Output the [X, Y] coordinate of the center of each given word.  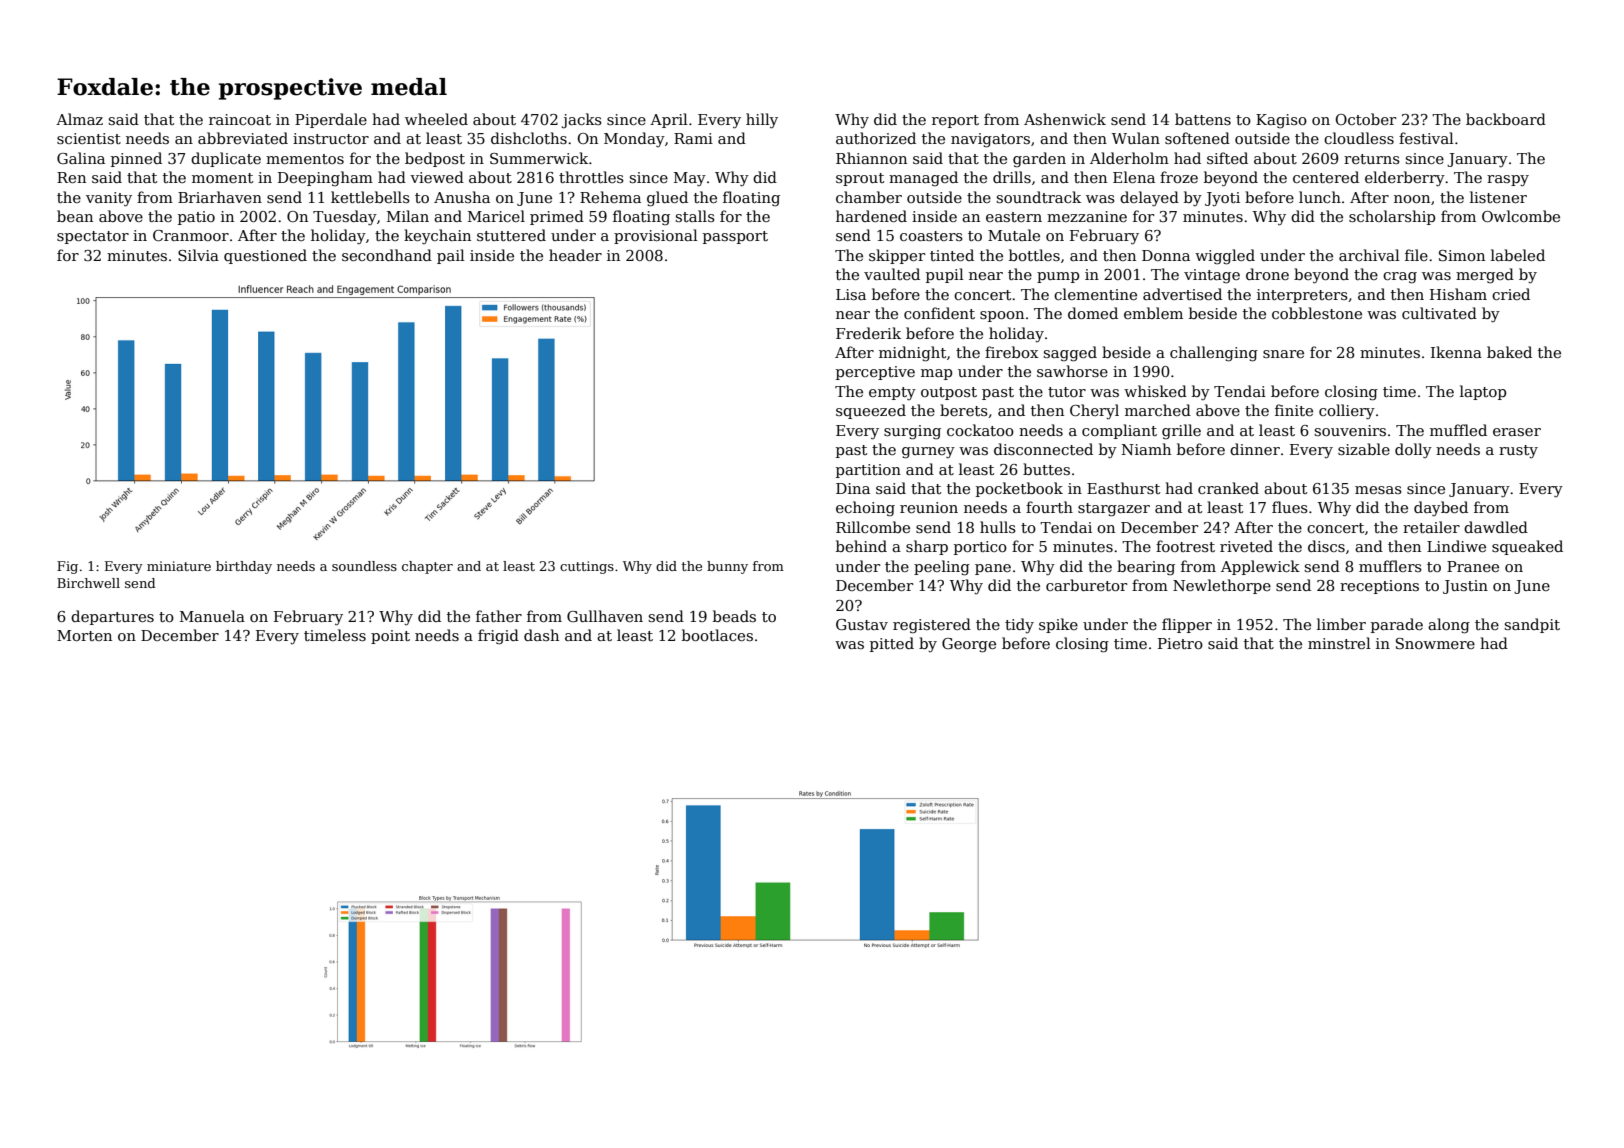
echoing [865, 509]
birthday [244, 567]
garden [1039, 160]
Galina [81, 158]
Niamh [1146, 449]
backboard [1506, 119]
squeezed [871, 411]
